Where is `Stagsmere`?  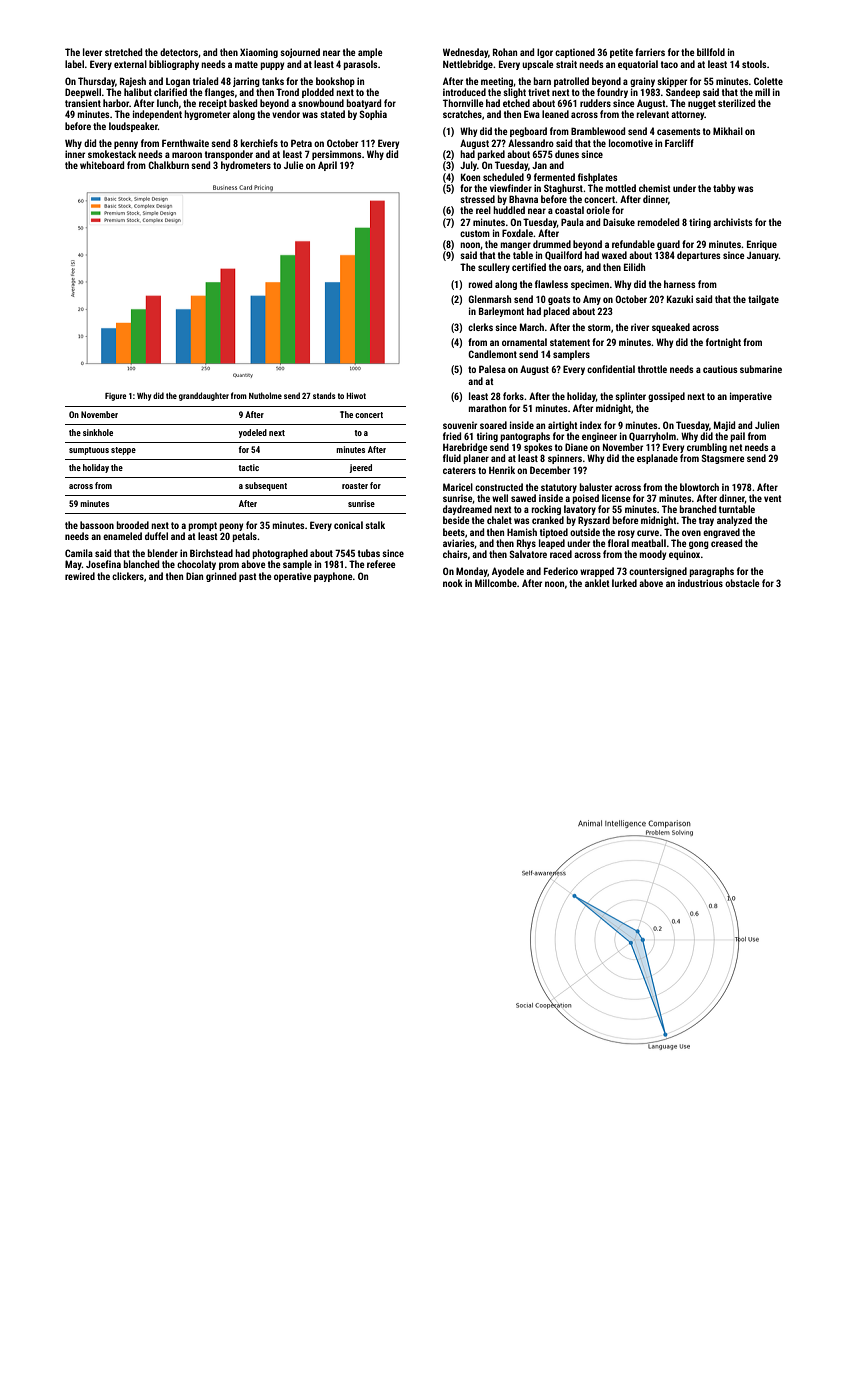
Stagsmere is located at coordinates (722, 459).
